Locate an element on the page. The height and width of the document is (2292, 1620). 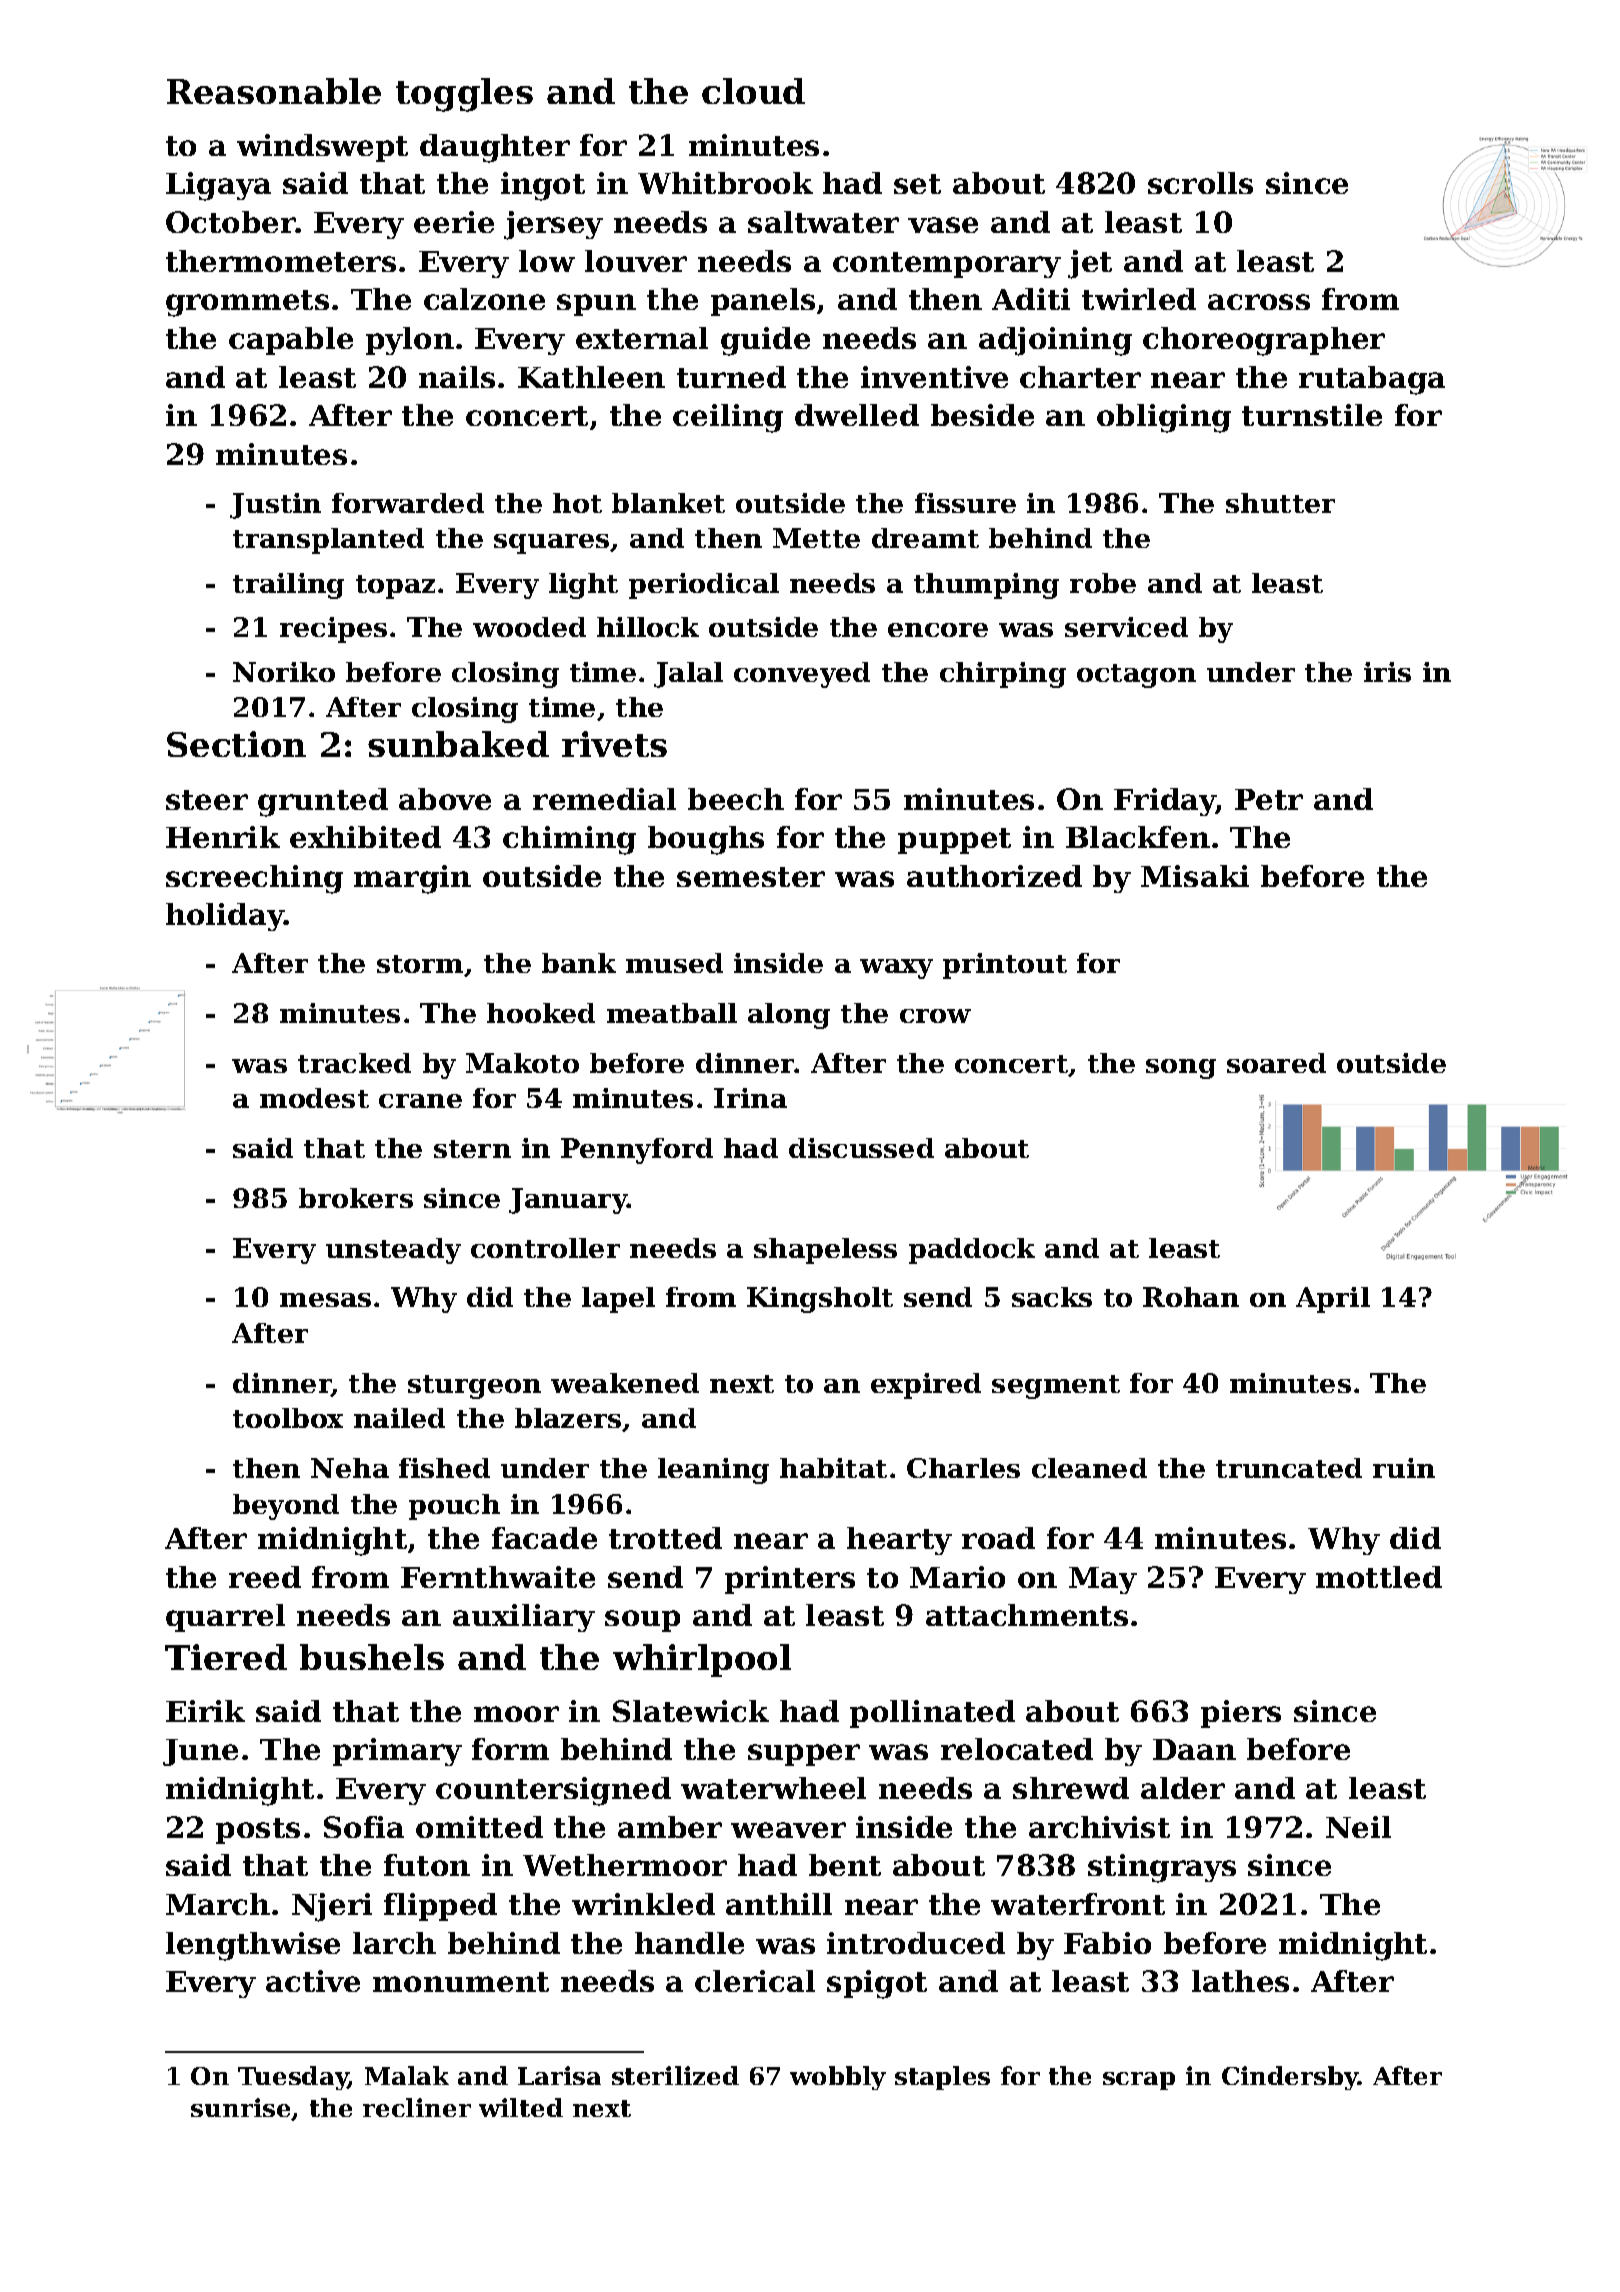
Petr is located at coordinates (1269, 799).
